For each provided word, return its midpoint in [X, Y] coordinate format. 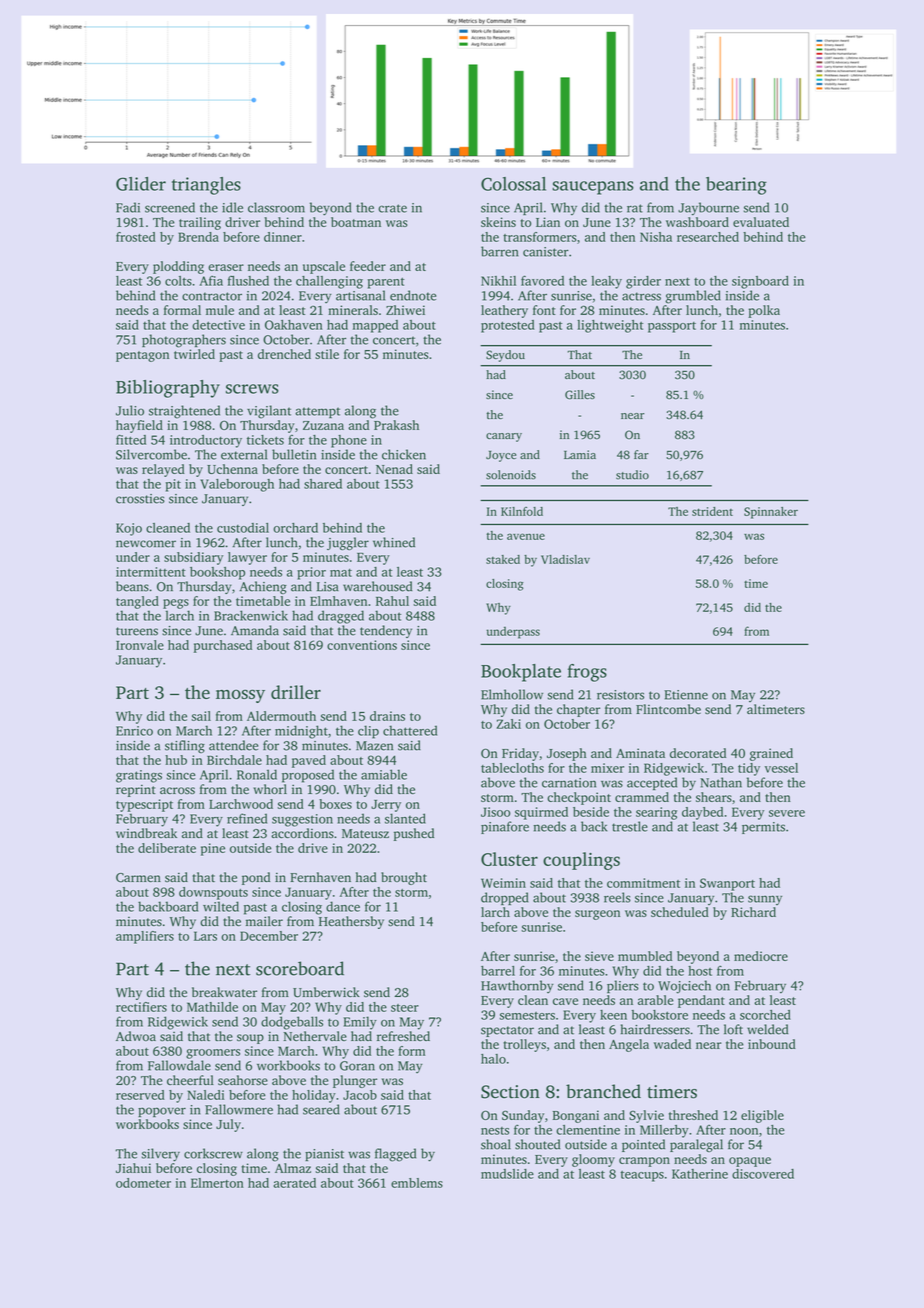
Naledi [206, 1095]
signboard [760, 282]
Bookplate [521, 673]
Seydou [505, 356]
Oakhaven [294, 325]
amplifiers [145, 937]
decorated [698, 753]
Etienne [686, 695]
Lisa [327, 587]
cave [565, 1001]
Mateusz [365, 834]
